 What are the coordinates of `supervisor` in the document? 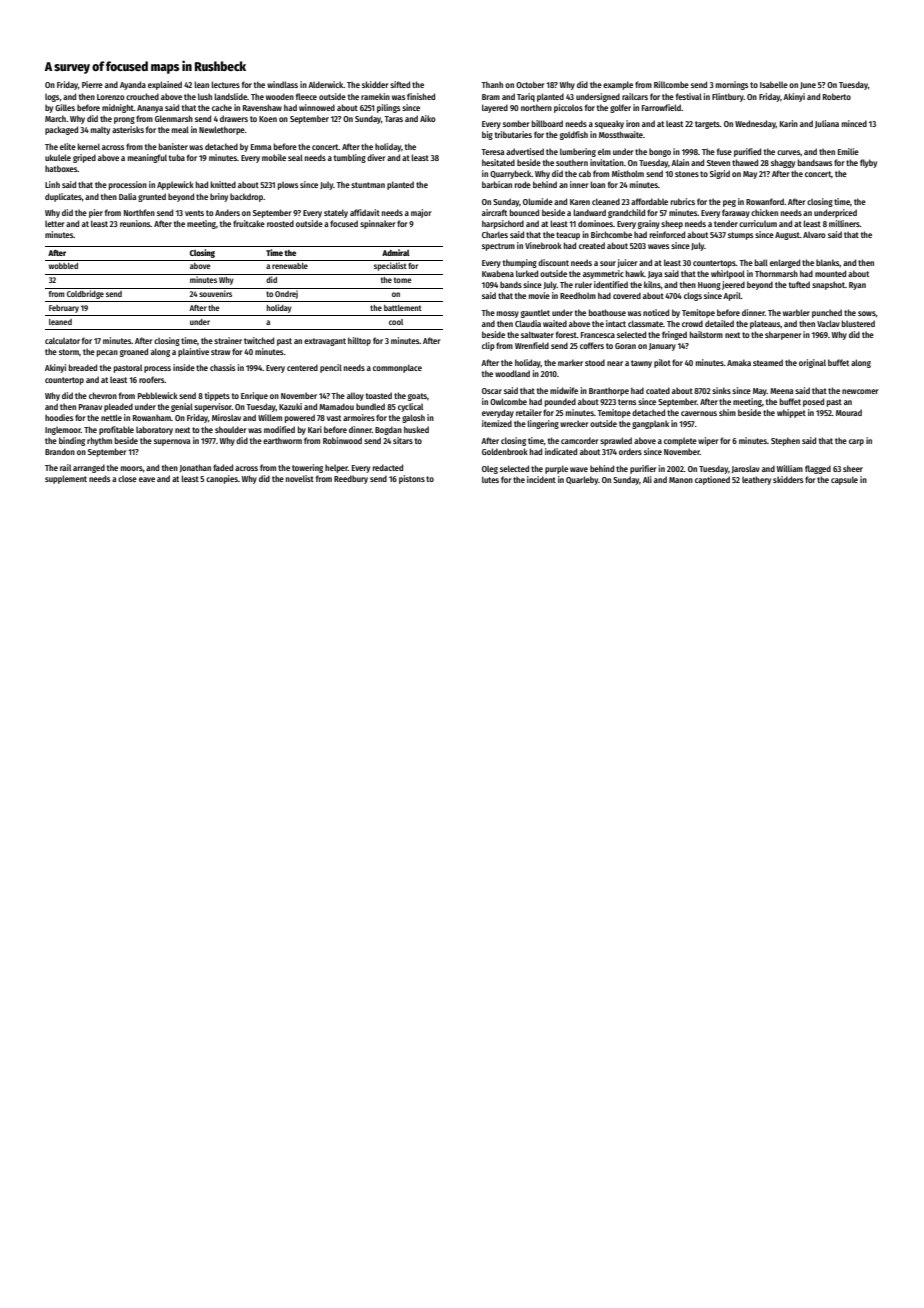 It's located at (213, 407).
